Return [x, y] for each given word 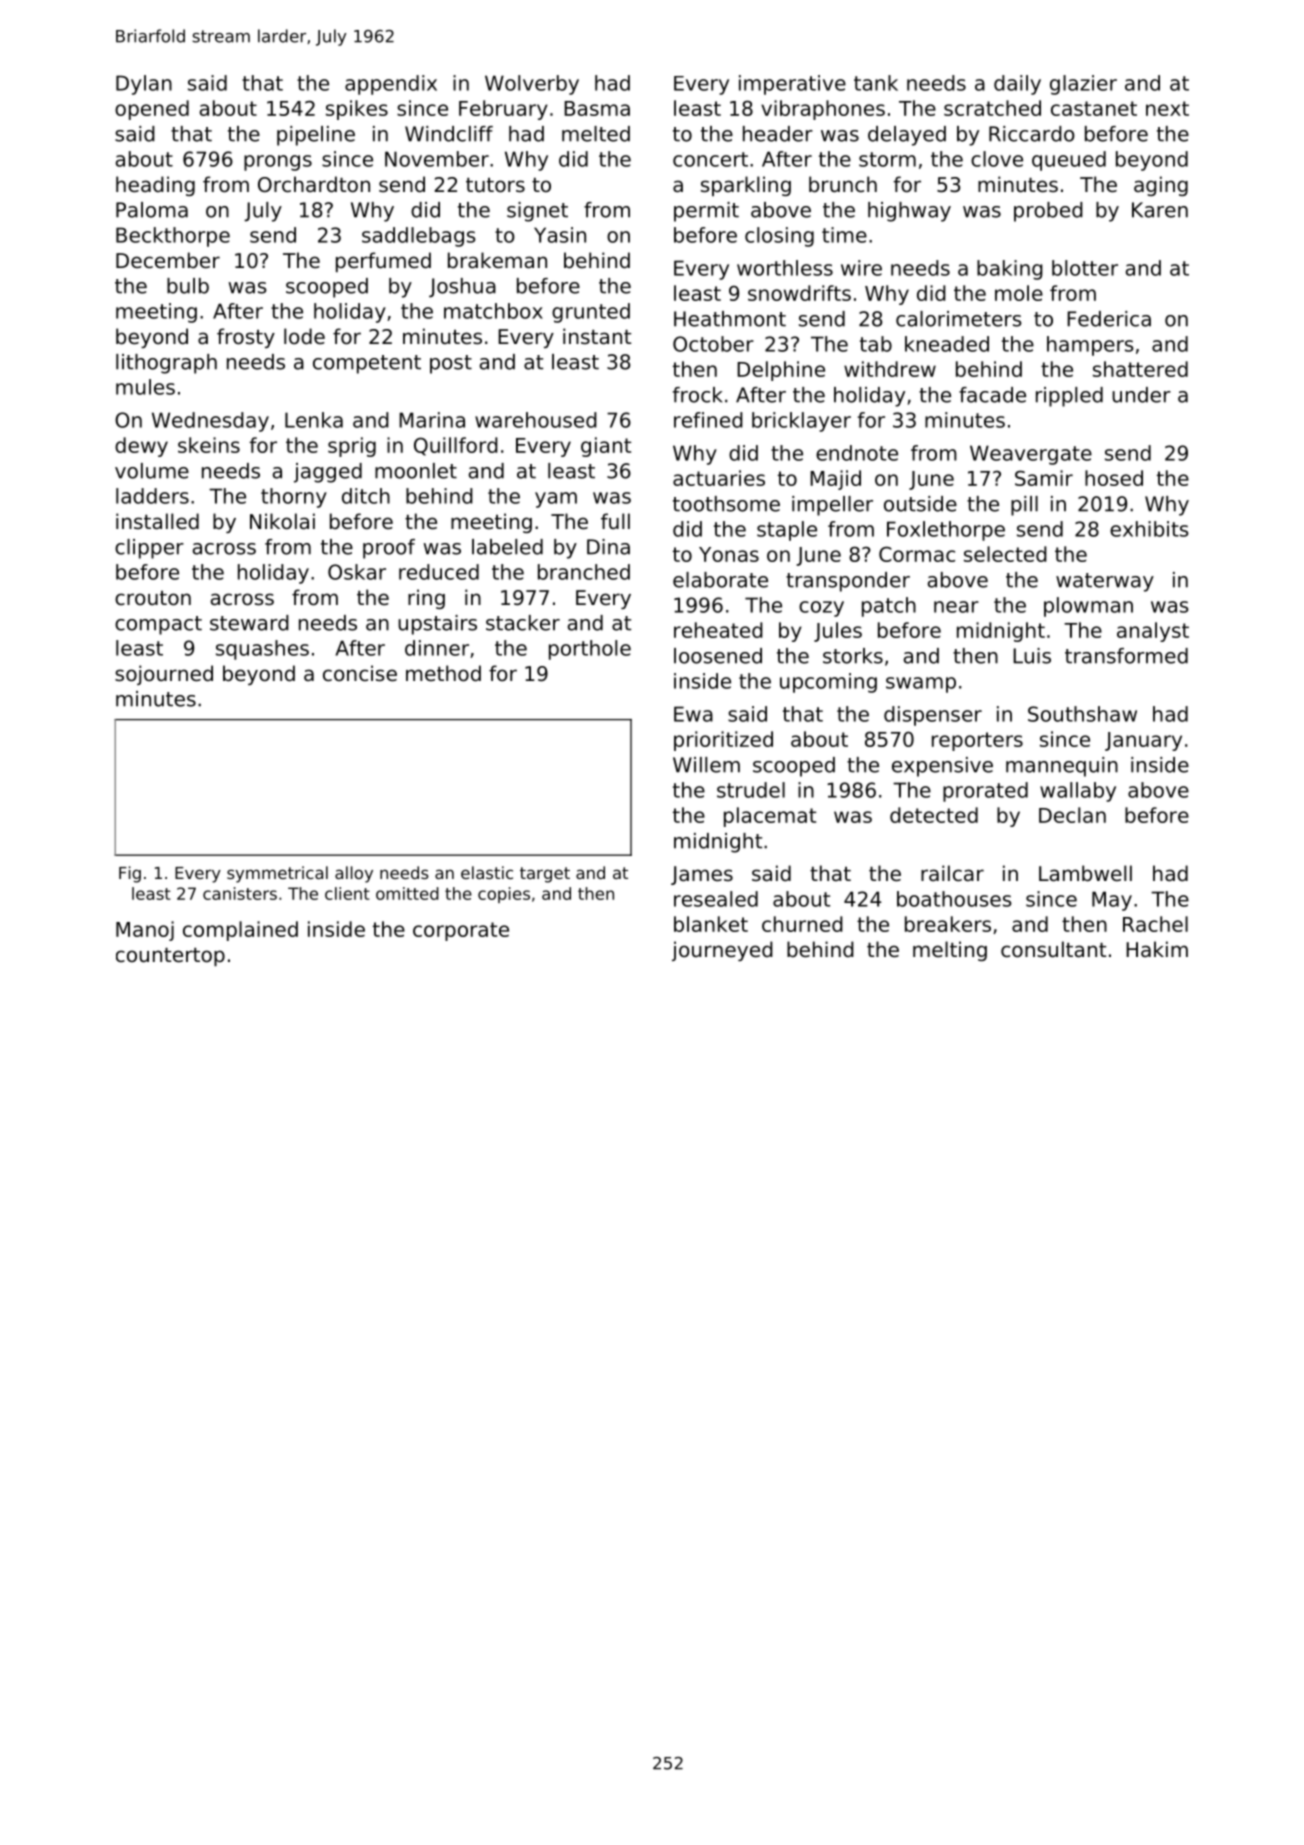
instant [597, 336]
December [168, 260]
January [1143, 741]
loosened [718, 656]
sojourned [164, 675]
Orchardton [314, 184]
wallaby [1078, 792]
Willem [706, 765]
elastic [487, 872]
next [1167, 108]
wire [861, 268]
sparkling [746, 186]
